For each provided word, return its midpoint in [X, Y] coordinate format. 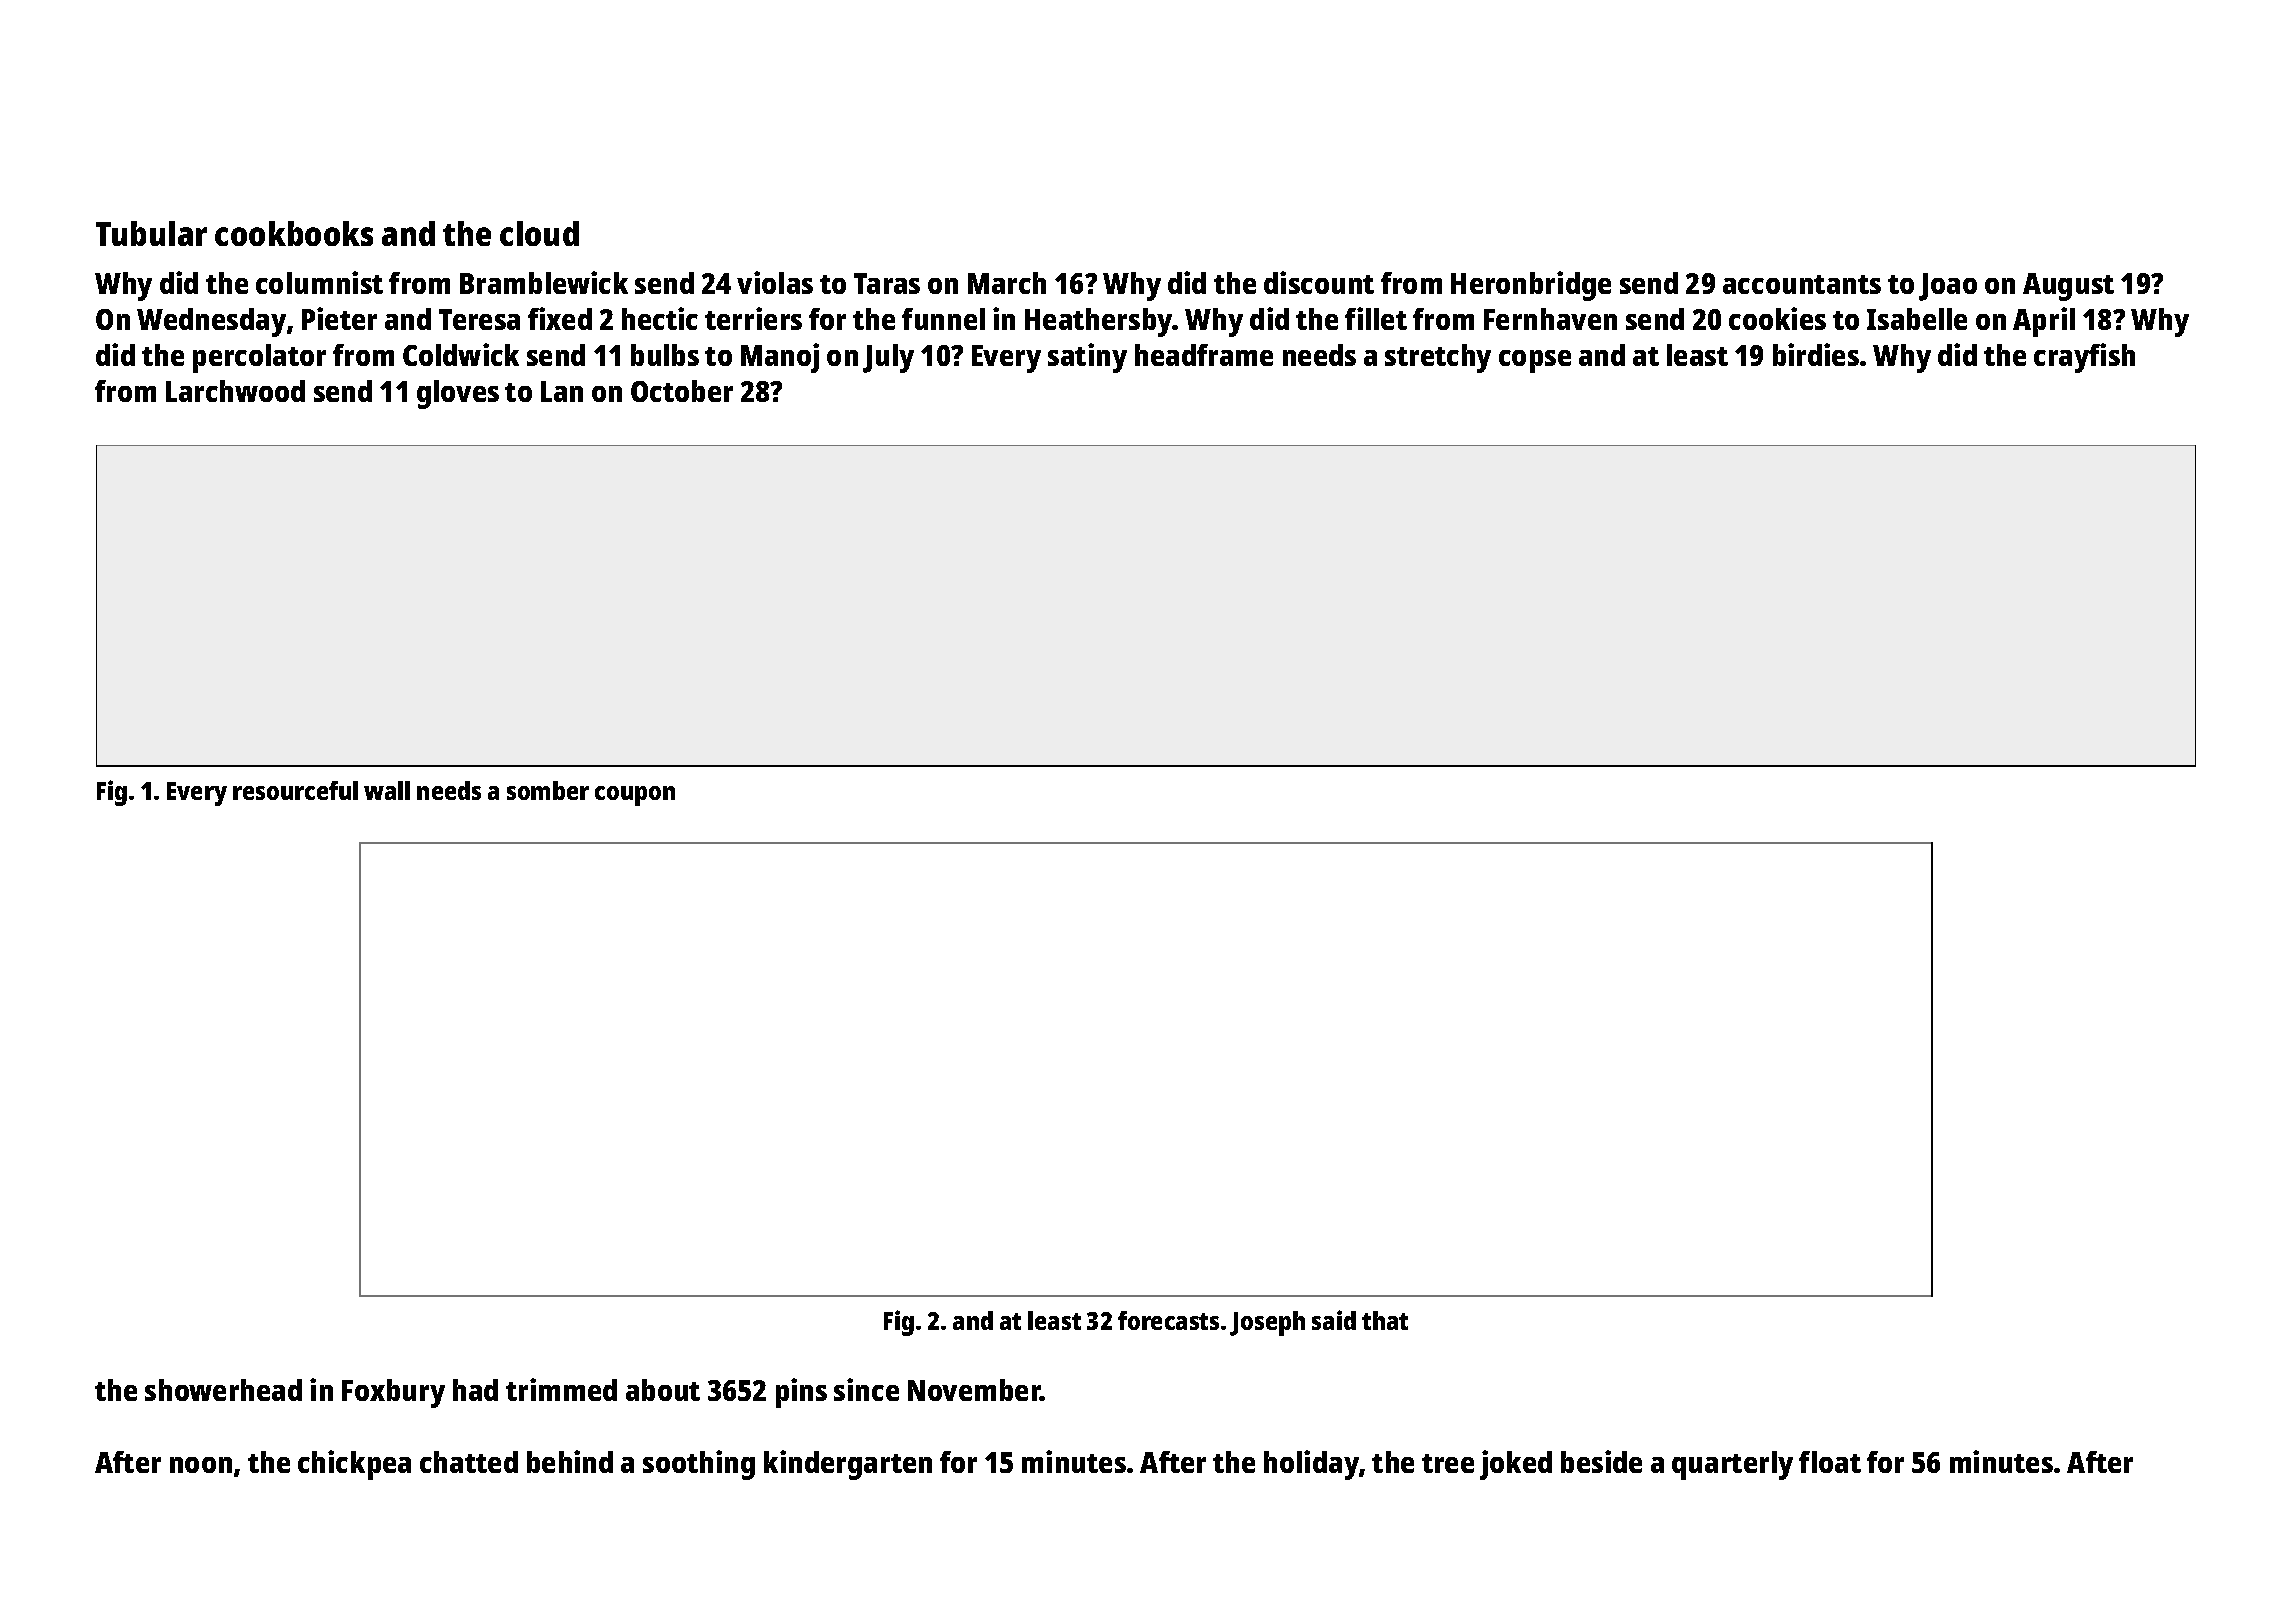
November [974, 1390]
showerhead [223, 1390]
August [2068, 287]
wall [387, 790]
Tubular [151, 233]
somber [548, 790]
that [1385, 1320]
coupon [635, 796]
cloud [539, 233]
